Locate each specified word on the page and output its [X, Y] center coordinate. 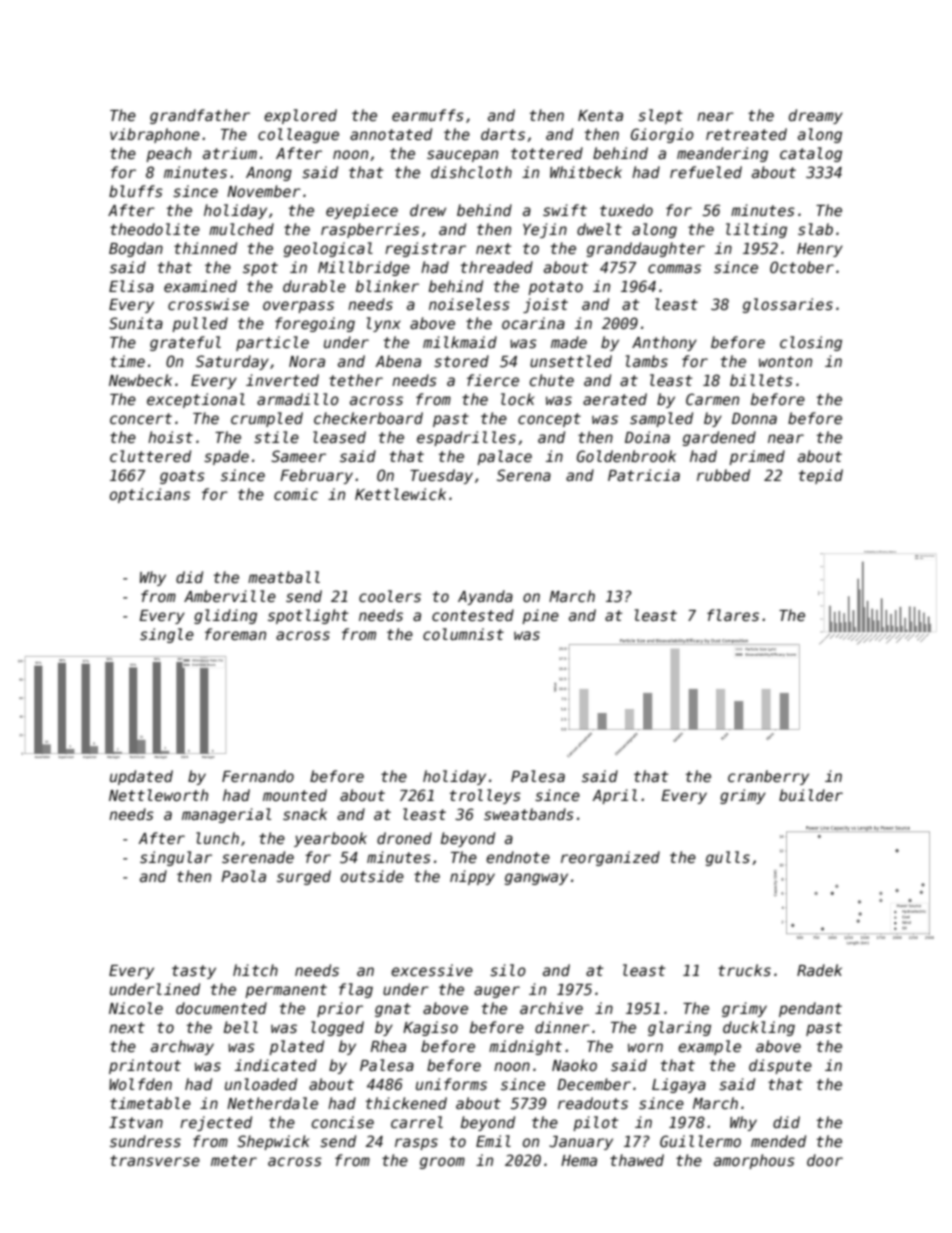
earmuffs [428, 115]
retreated [746, 134]
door [825, 1160]
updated [141, 777]
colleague [298, 135]
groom [442, 1163]
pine [540, 616]
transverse [155, 1160]
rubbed [723, 475]
